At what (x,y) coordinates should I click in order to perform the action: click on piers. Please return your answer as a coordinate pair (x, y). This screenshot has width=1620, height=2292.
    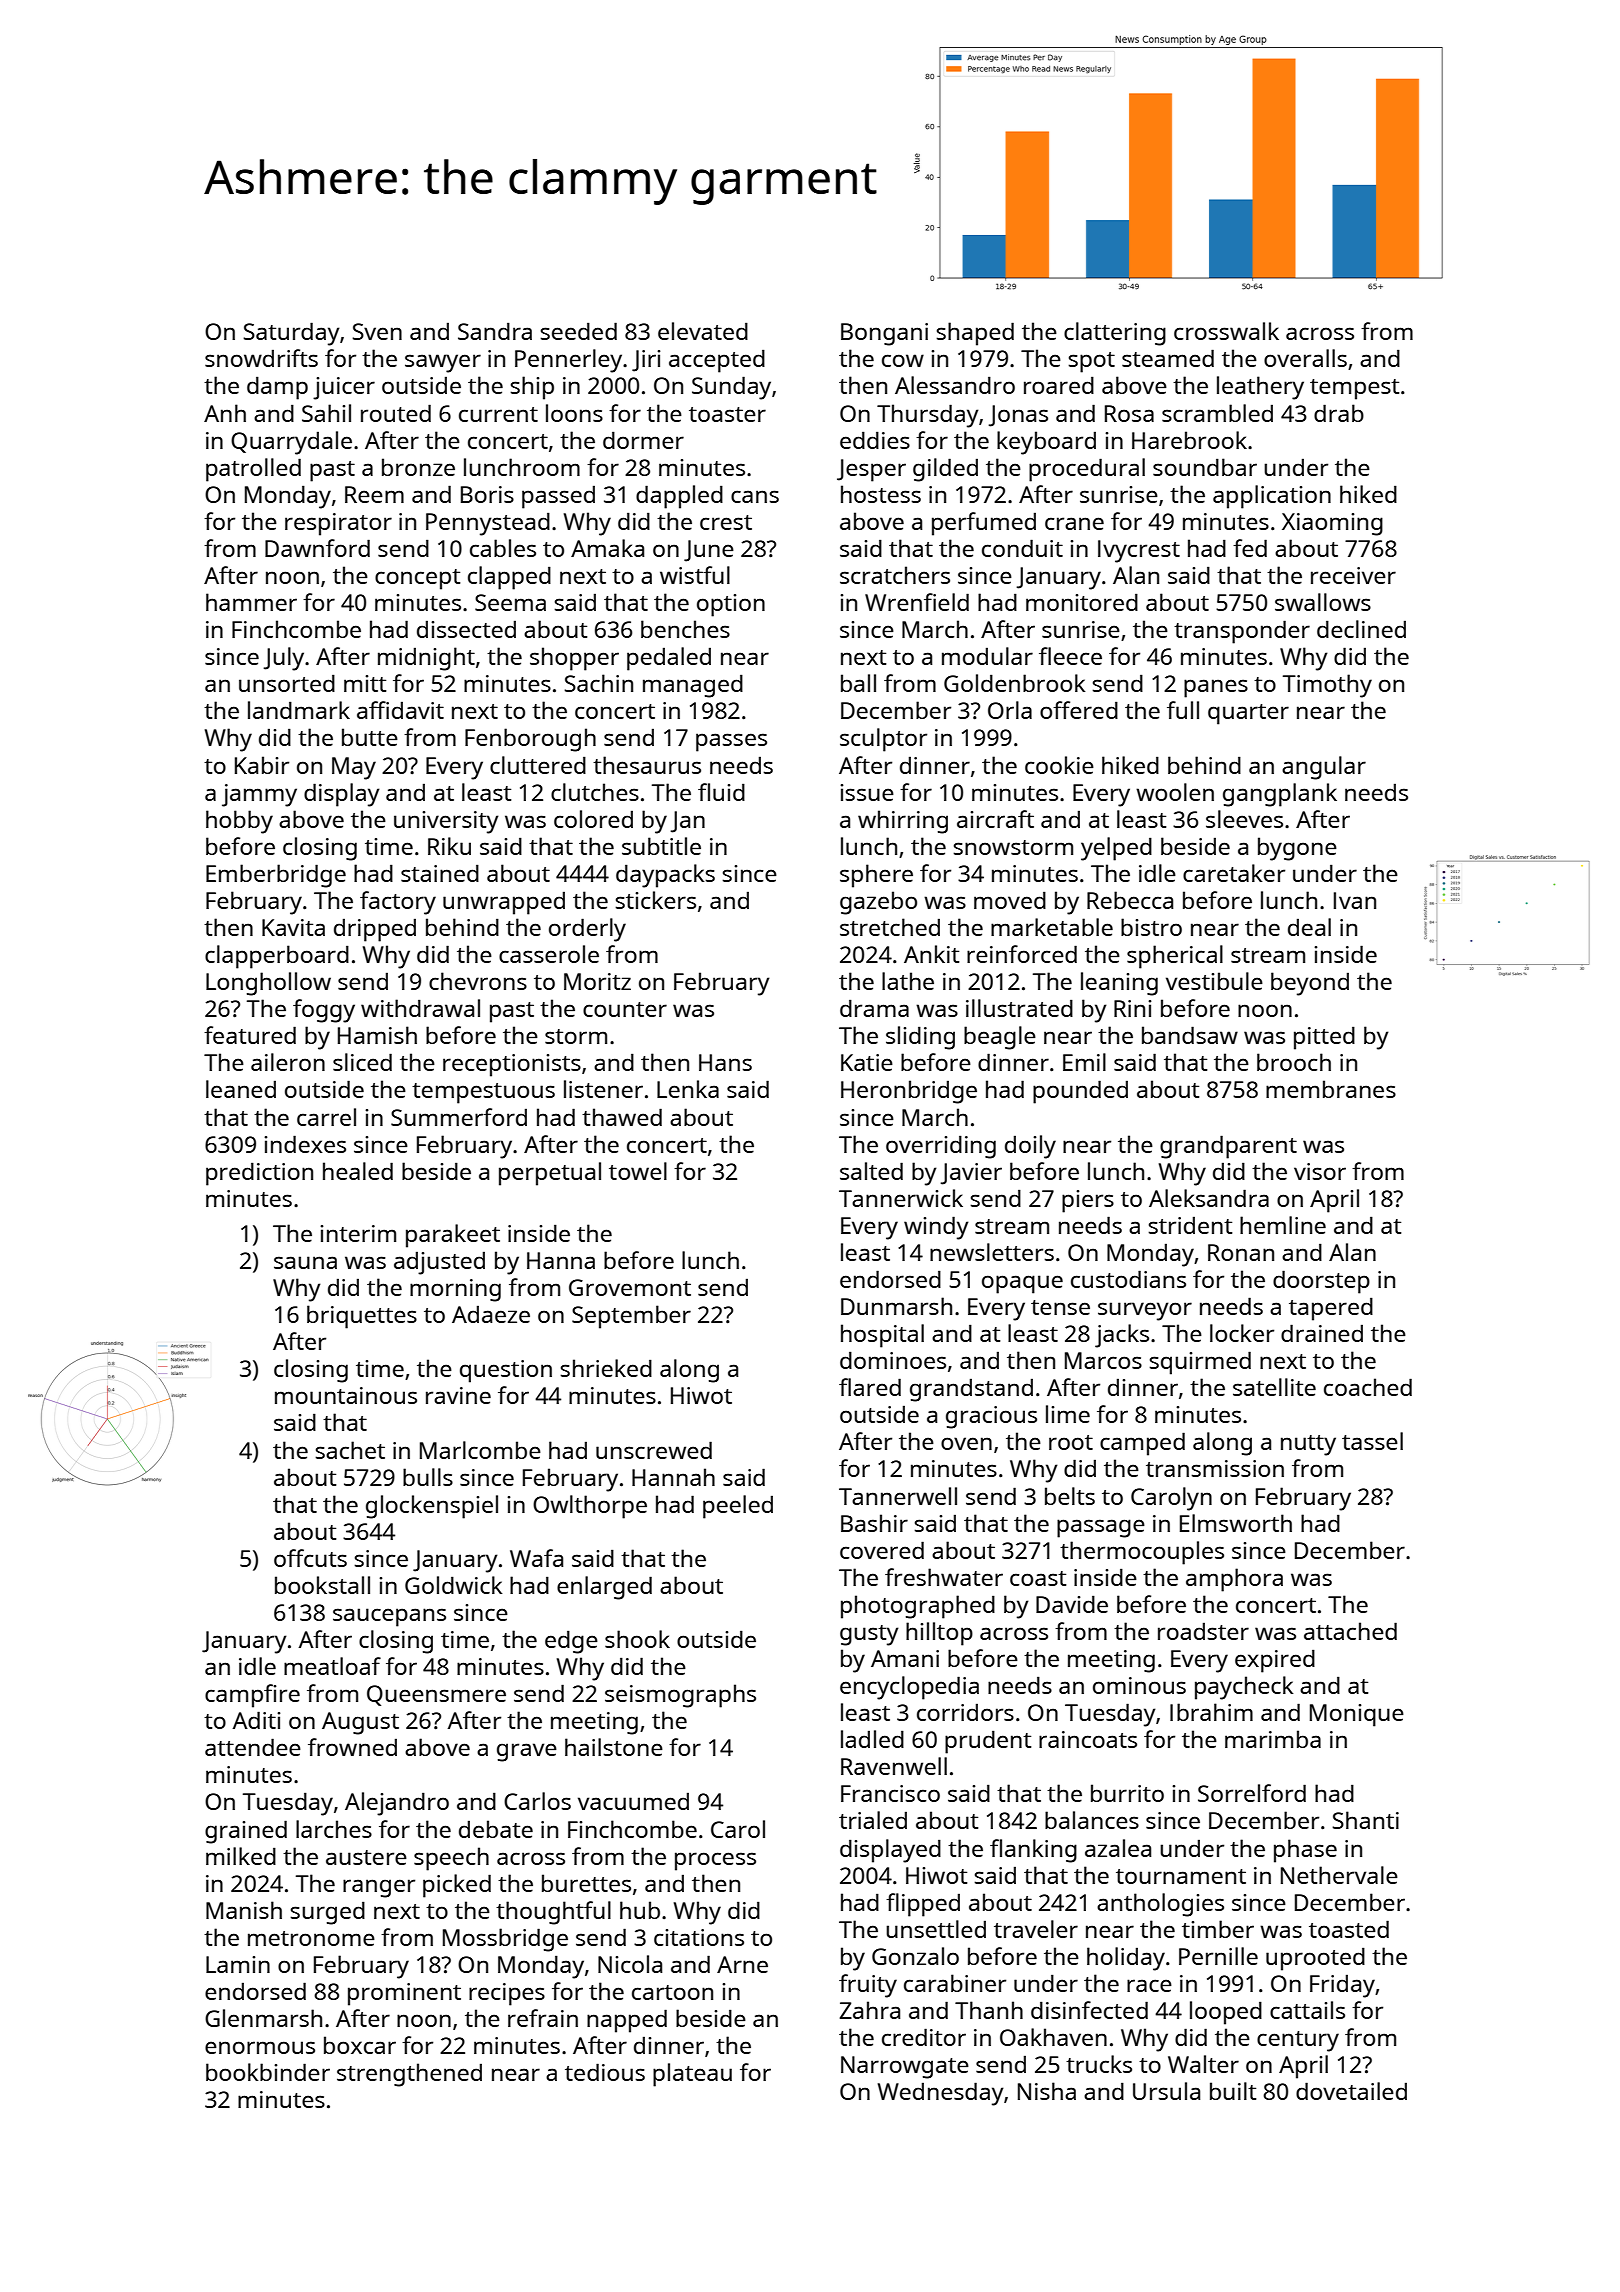
    Looking at the image, I should click on (1088, 1201).
